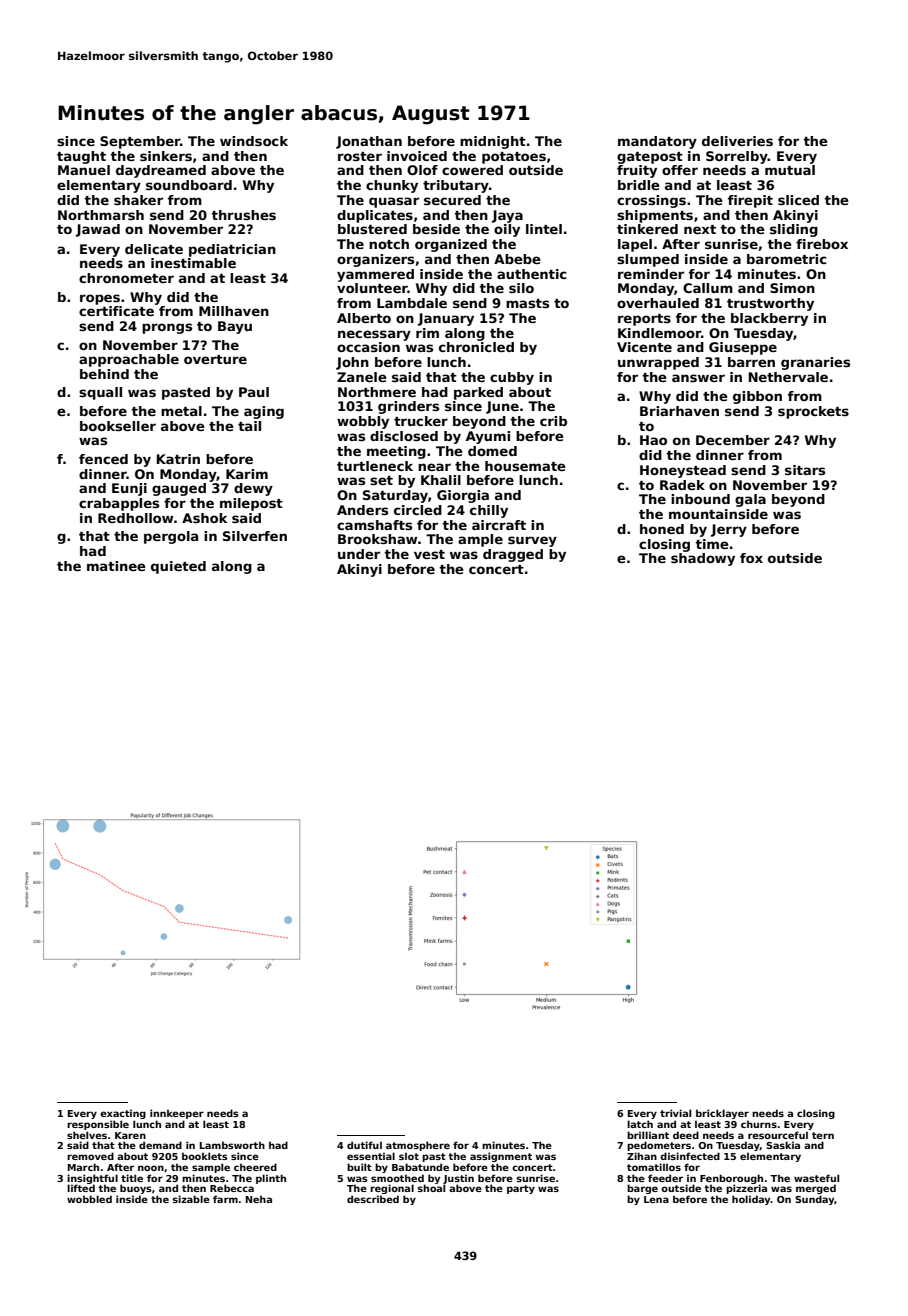 Image resolution: width=908 pixels, height=1316 pixels. Describe the element at coordinates (100, 393) in the screenshot. I see `squall` at that location.
